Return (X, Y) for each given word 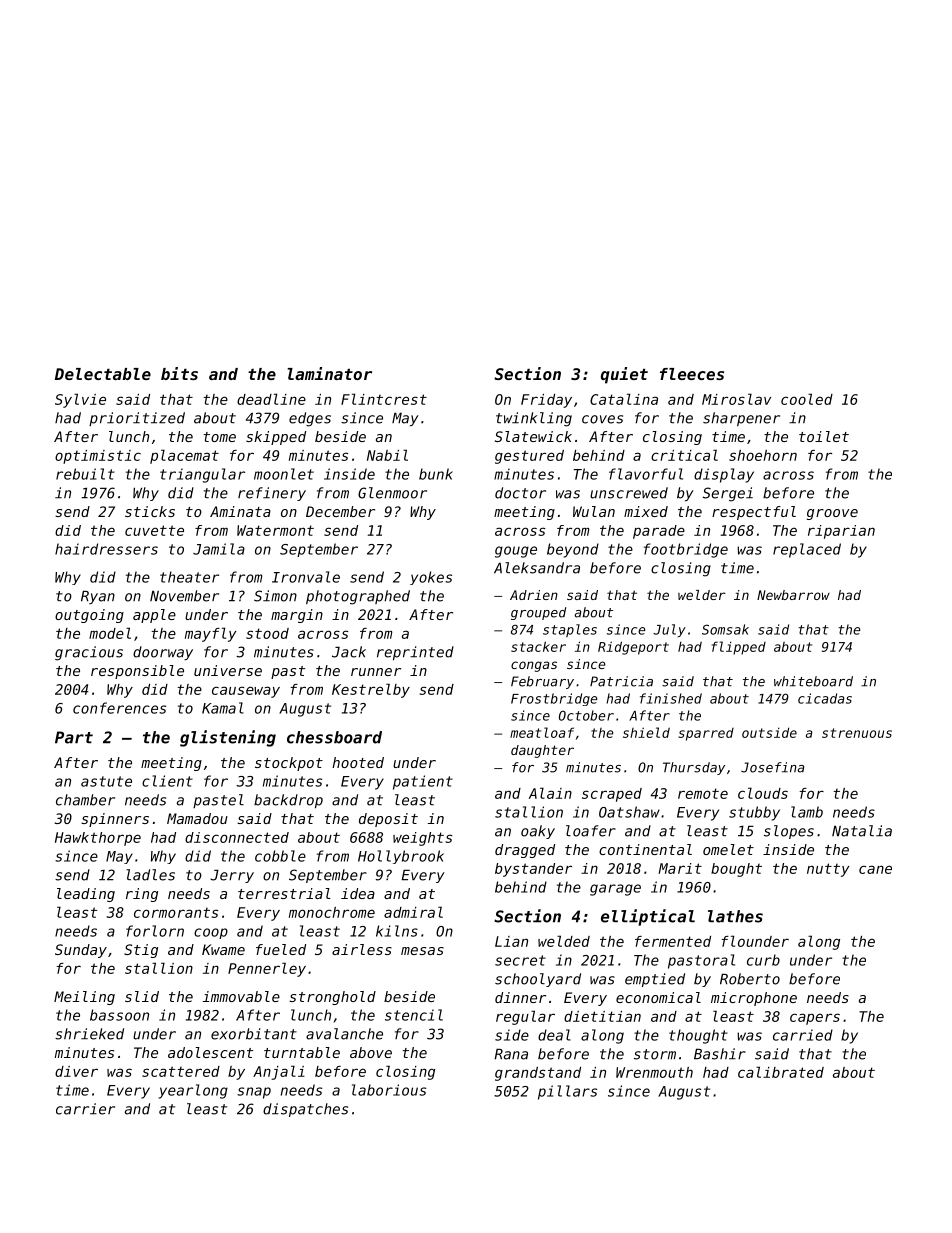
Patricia (621, 681)
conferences (119, 708)
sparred (706, 734)
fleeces (692, 374)
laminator (330, 373)
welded (564, 941)
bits (179, 373)
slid (142, 996)
